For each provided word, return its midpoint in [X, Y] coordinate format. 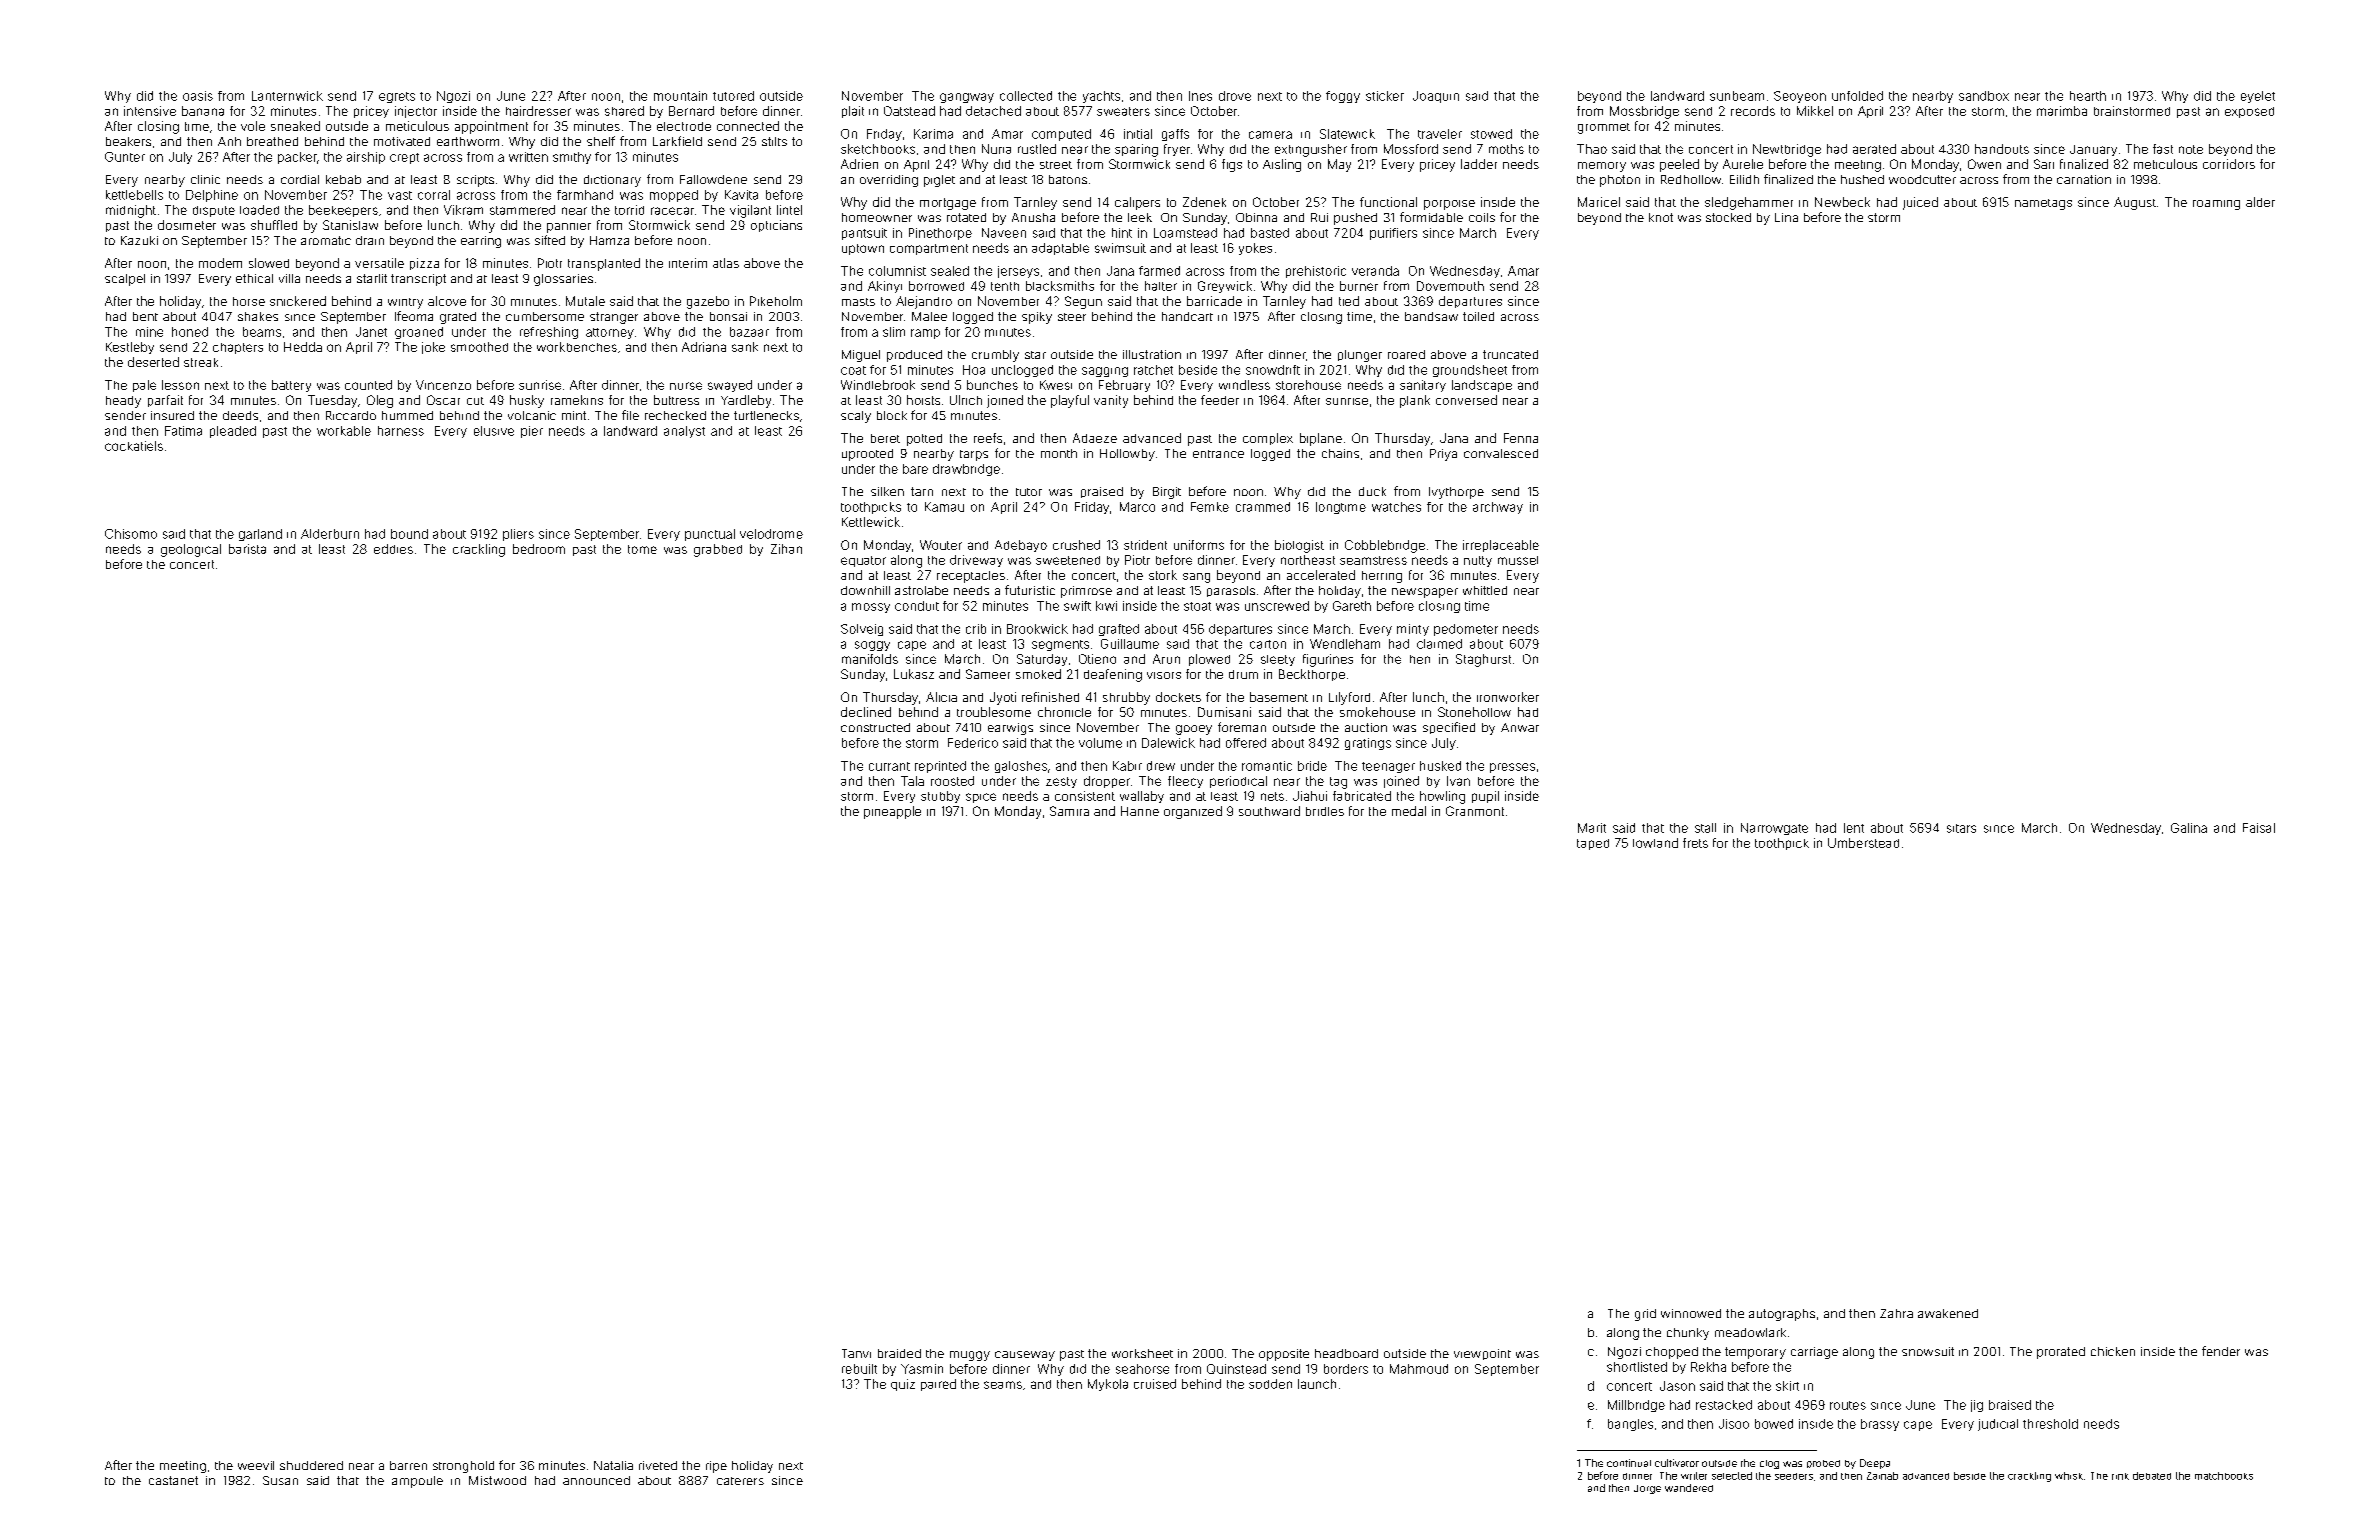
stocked [1728, 217]
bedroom [539, 549]
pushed [1355, 219]
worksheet [1142, 1353]
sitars [1961, 828]
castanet [173, 1480]
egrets [397, 97]
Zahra [1896, 1313]
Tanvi [856, 1353]
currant [889, 766]
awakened [1948, 1313]
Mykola [1108, 1385]
